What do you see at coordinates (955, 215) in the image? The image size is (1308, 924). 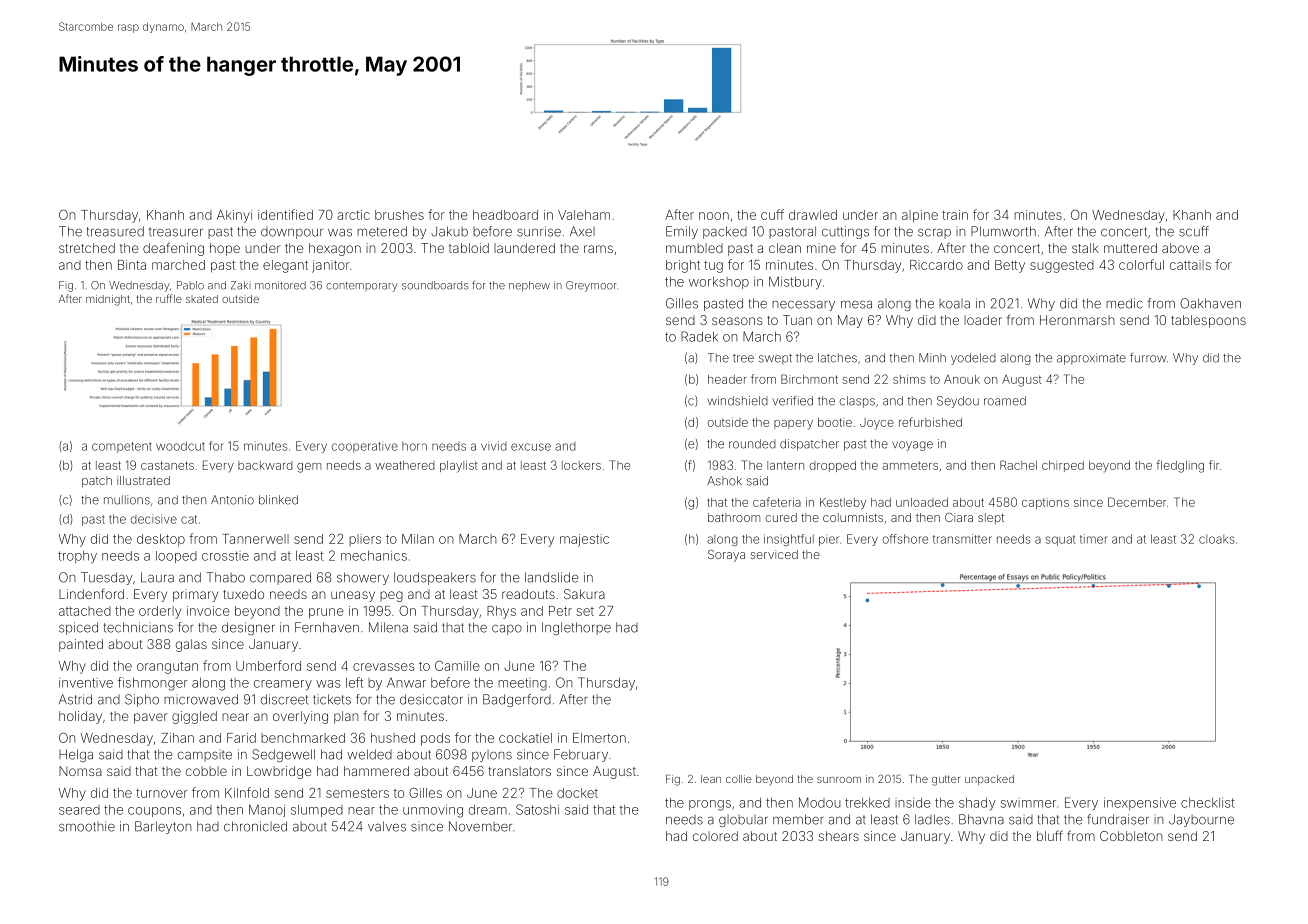 I see `train` at bounding box center [955, 215].
